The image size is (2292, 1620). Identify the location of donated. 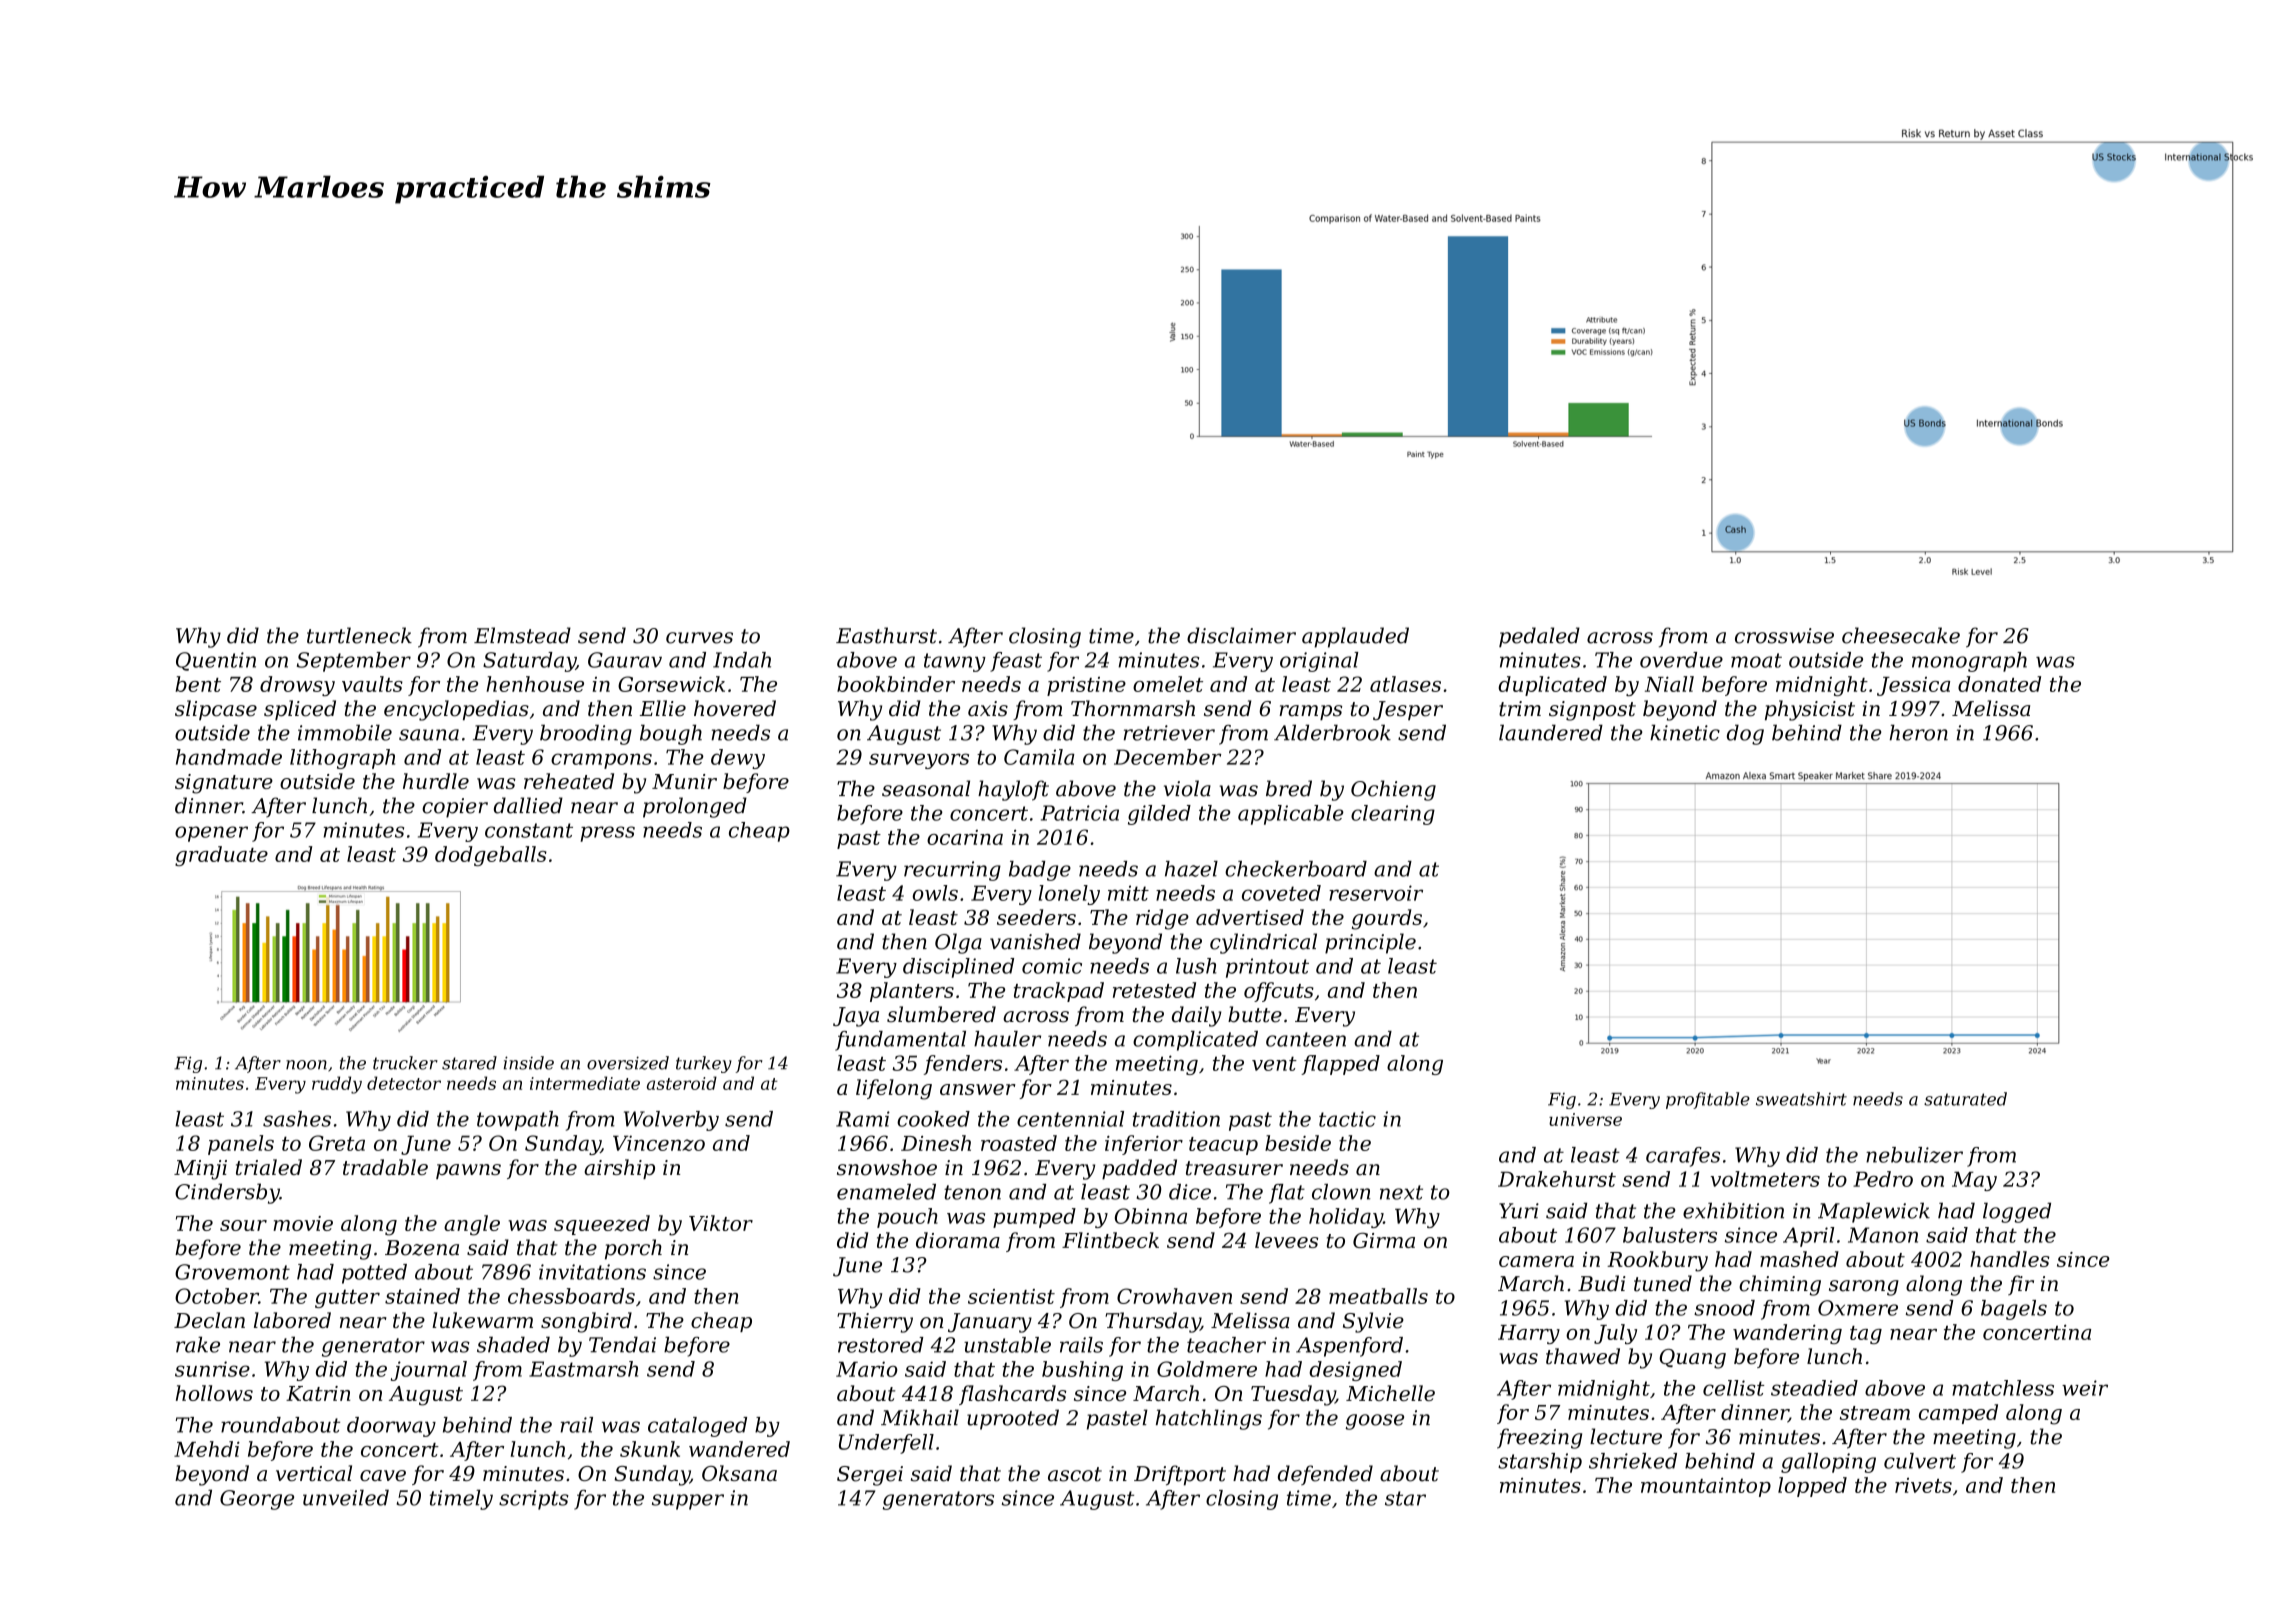
(1999, 684).
